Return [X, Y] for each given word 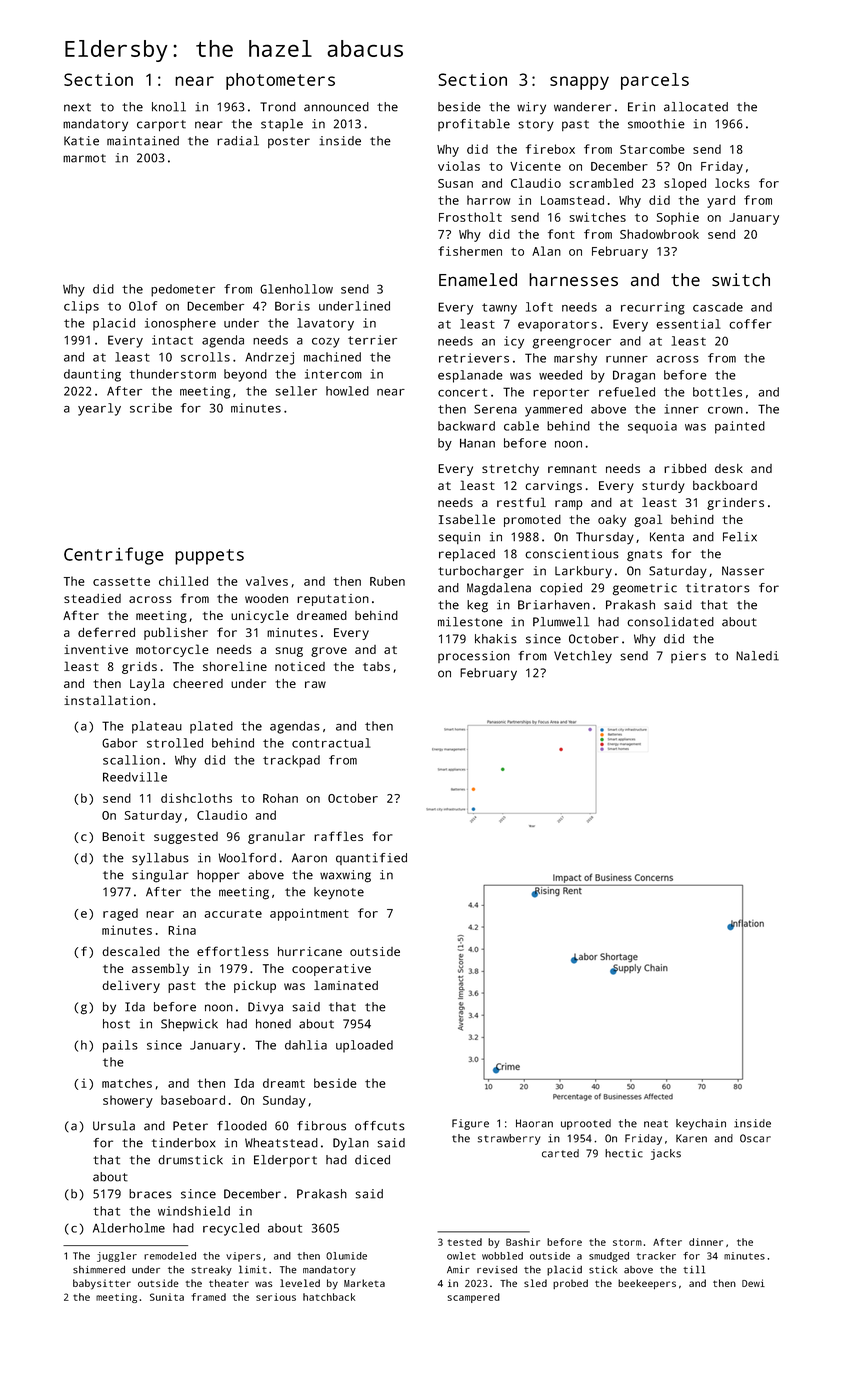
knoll [169, 107]
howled [347, 391]
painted [740, 427]
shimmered [99, 1270]
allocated [696, 107]
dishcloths [196, 798]
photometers [280, 81]
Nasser [743, 571]
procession [474, 657]
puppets [209, 557]
